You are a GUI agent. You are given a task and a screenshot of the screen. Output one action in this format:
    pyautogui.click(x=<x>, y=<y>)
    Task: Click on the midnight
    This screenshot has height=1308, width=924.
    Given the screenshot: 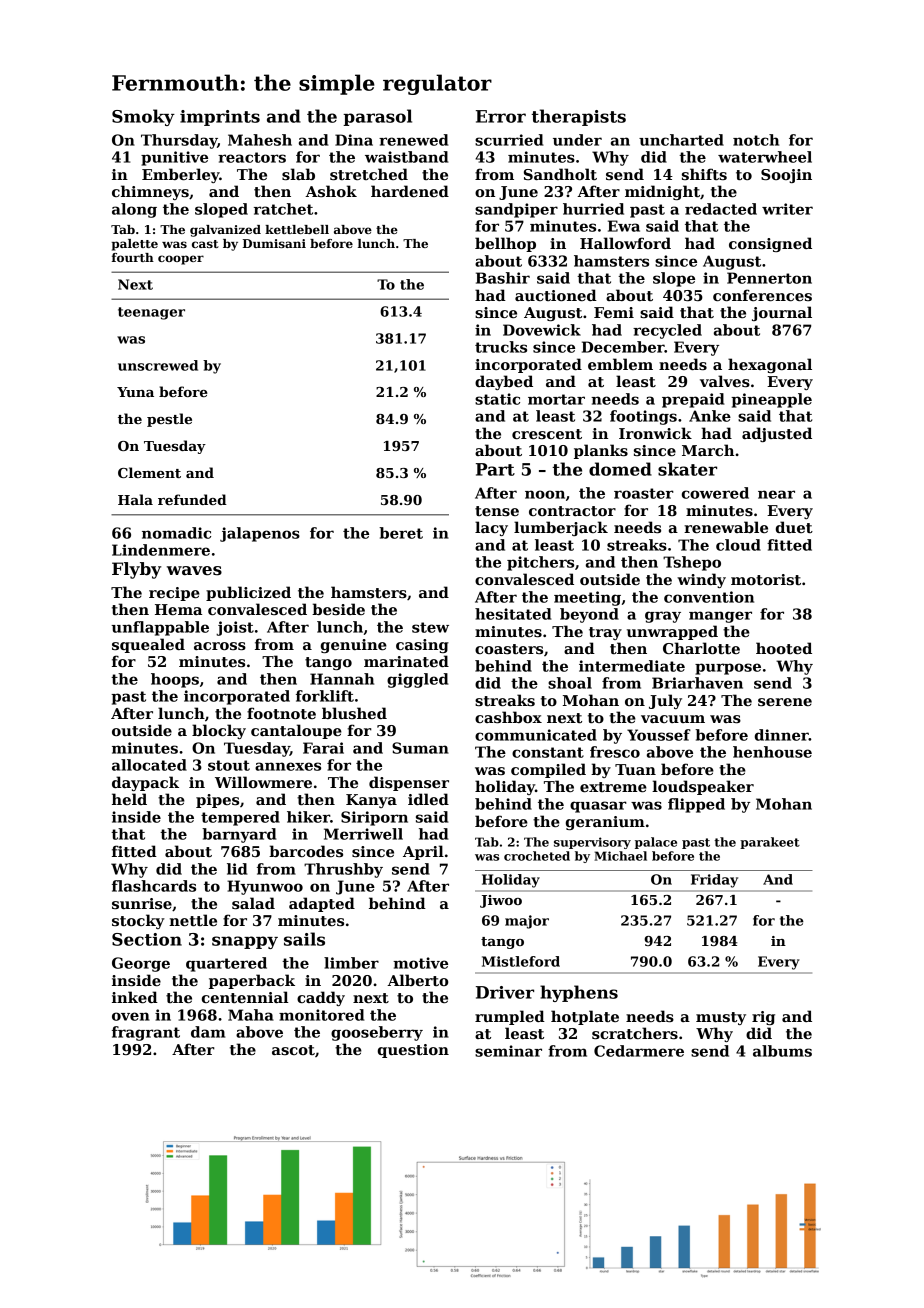 What is the action you would take?
    pyautogui.click(x=662, y=192)
